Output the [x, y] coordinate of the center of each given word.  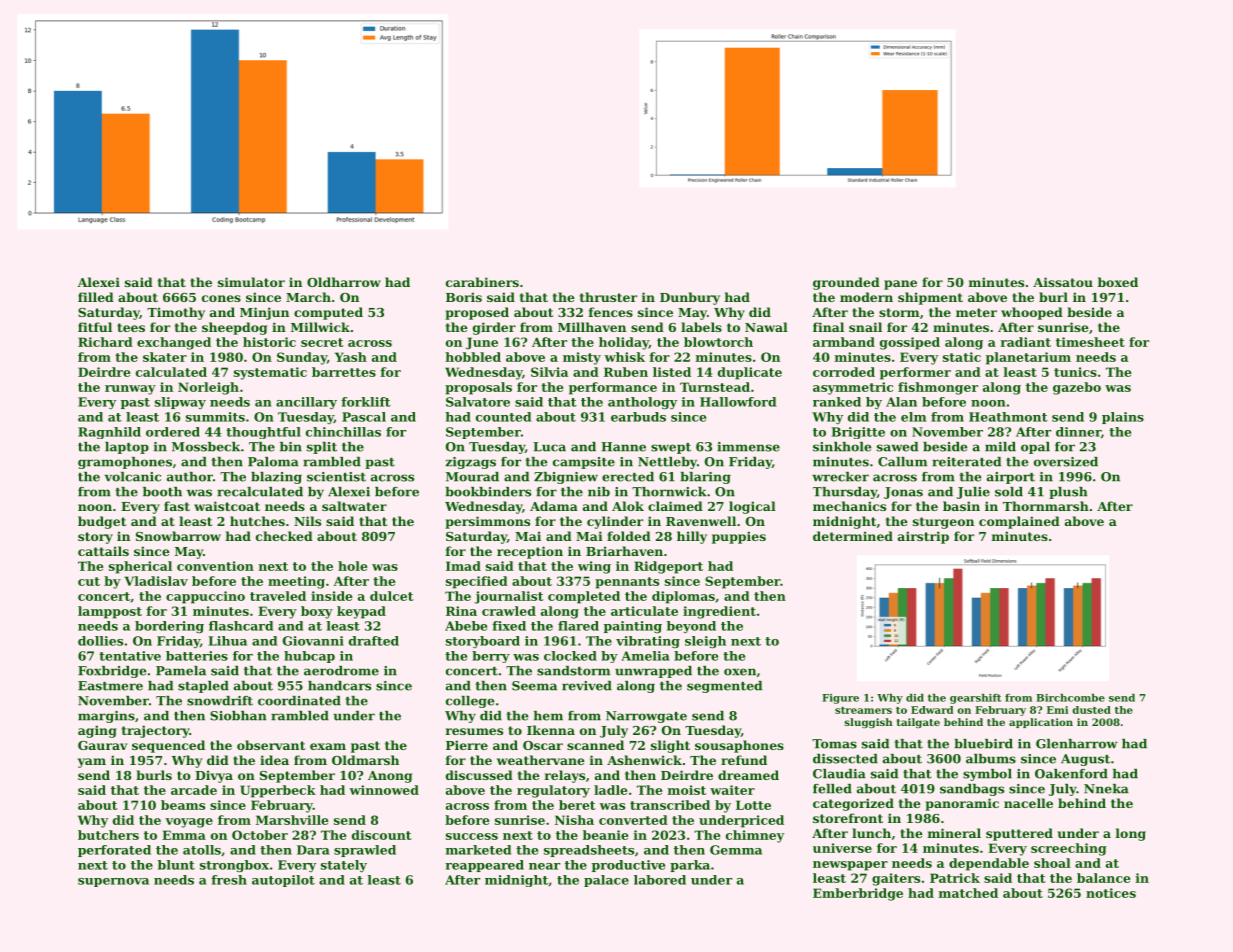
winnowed [384, 790]
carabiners [482, 282]
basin [961, 506]
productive [628, 866]
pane [900, 285]
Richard [105, 342]
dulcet [392, 596]
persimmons [487, 522]
